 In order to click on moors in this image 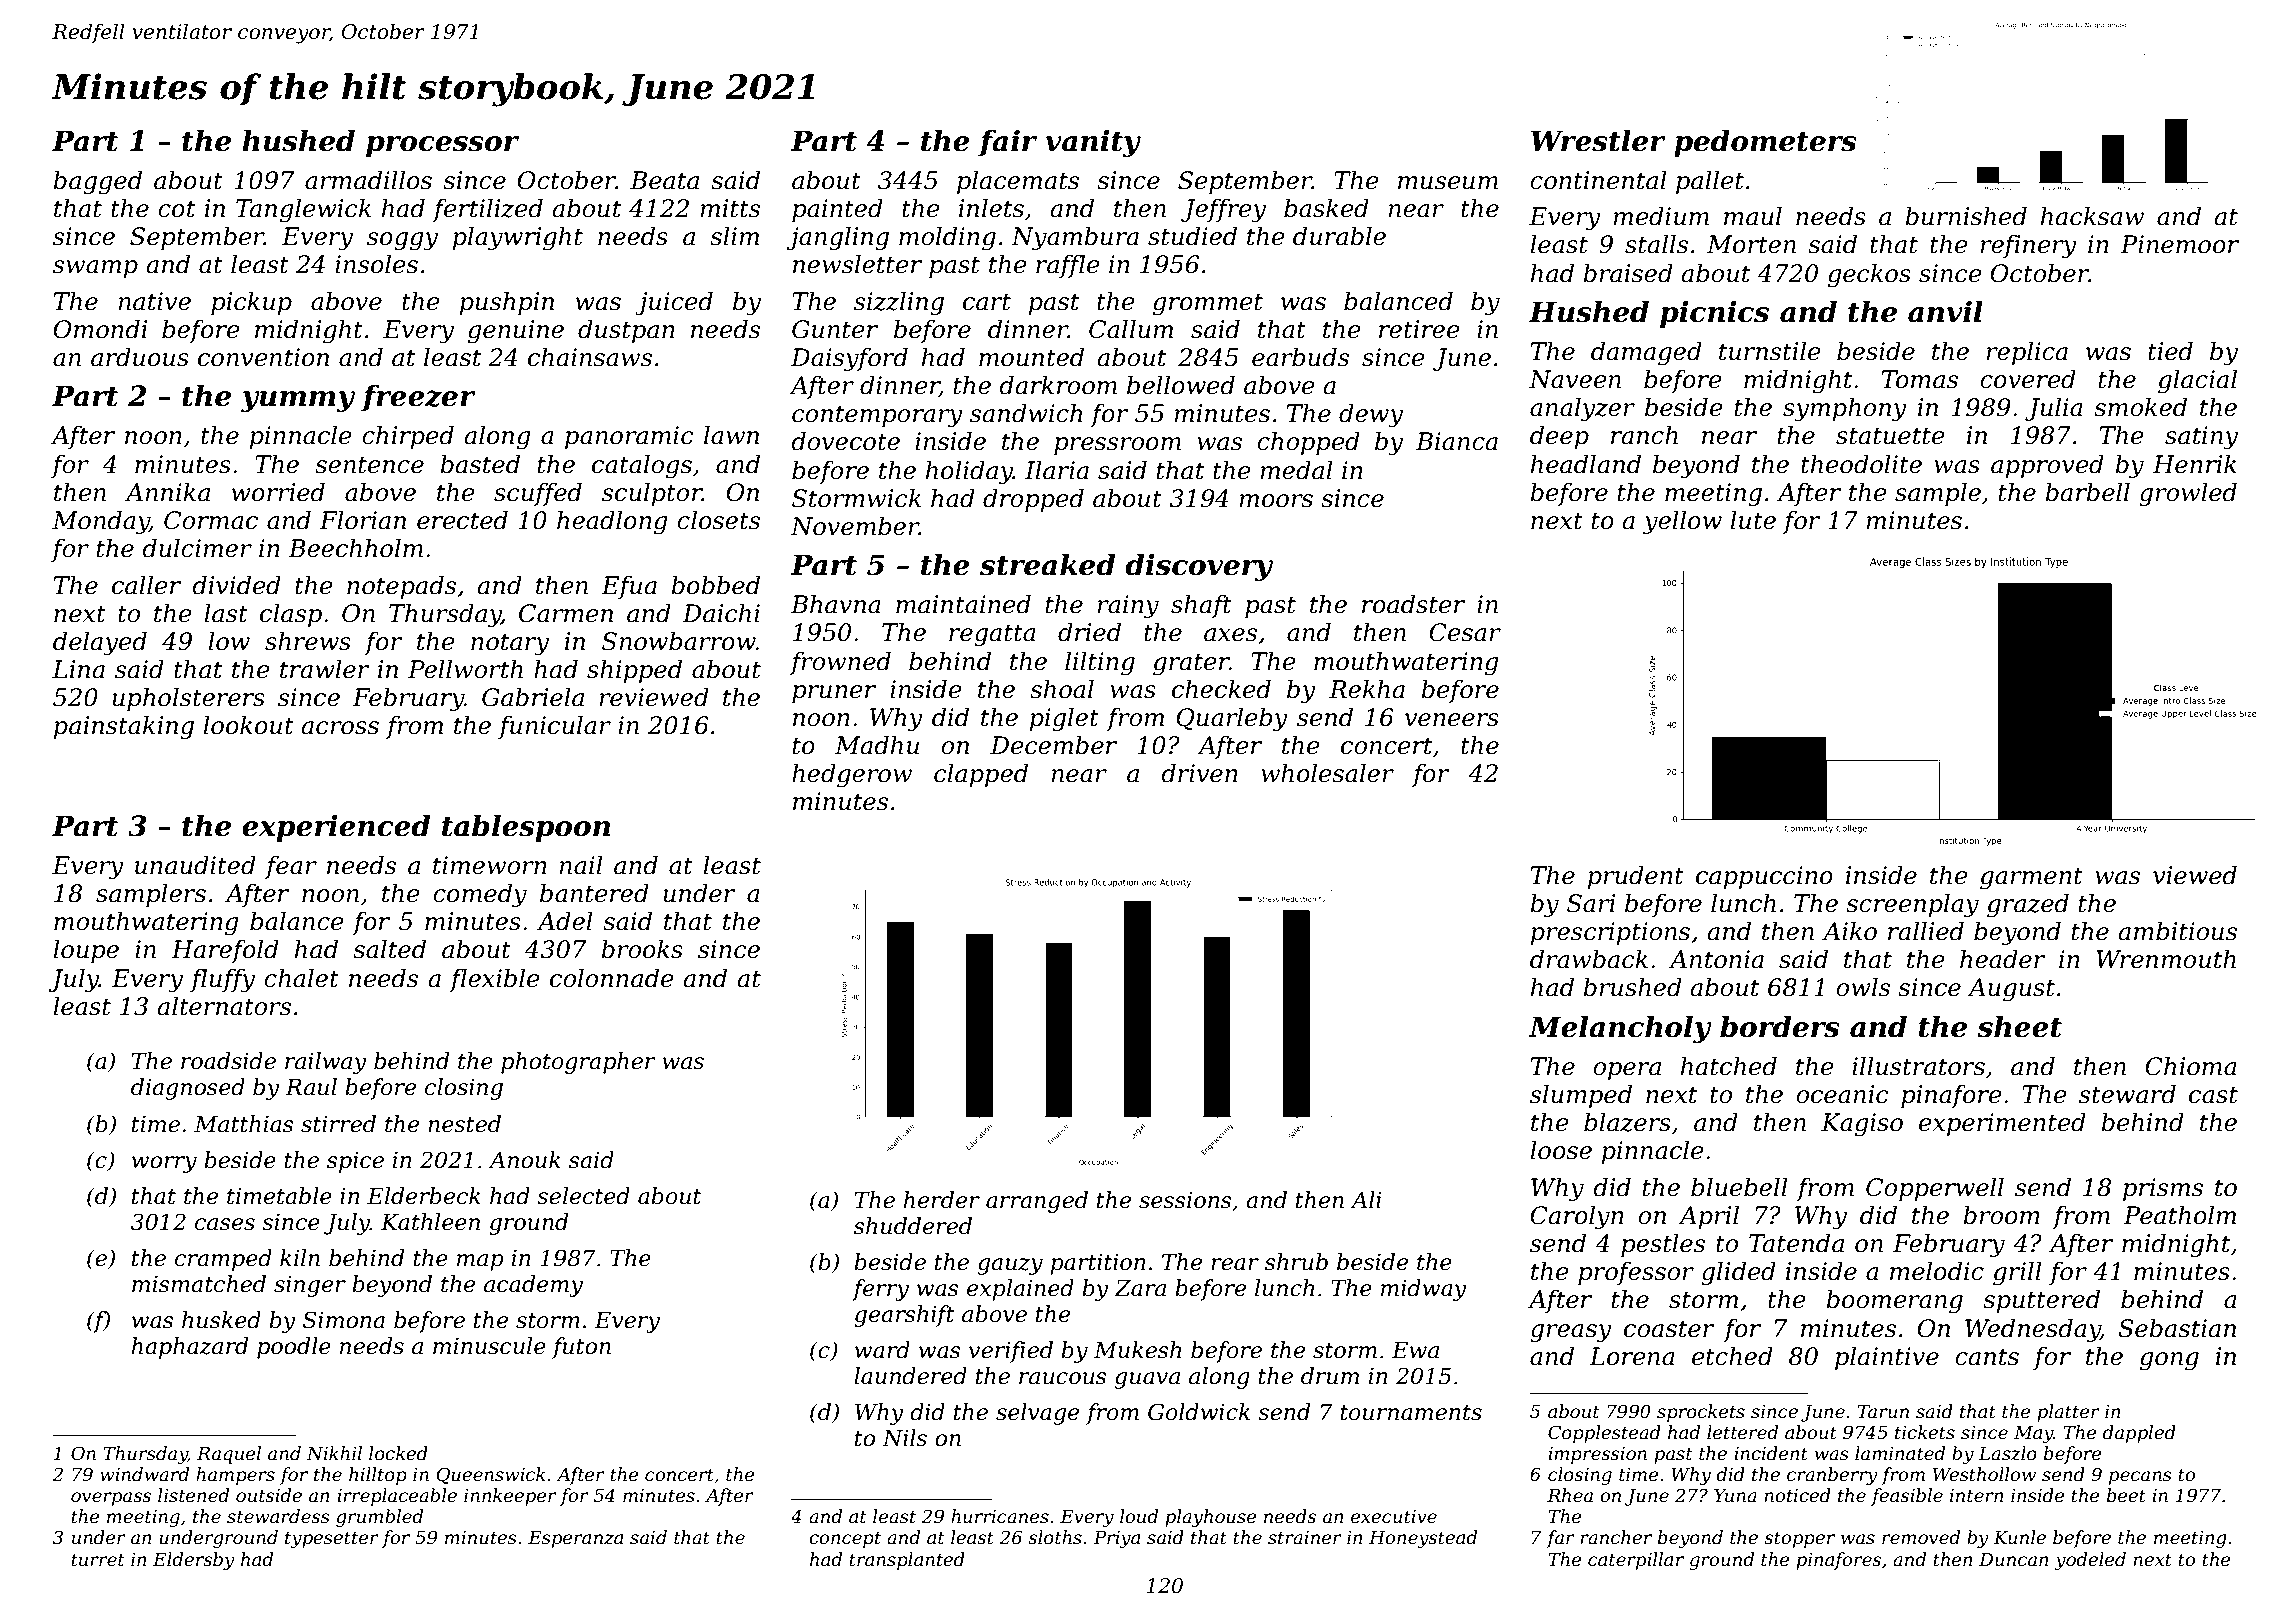, I will do `click(1276, 501)`.
